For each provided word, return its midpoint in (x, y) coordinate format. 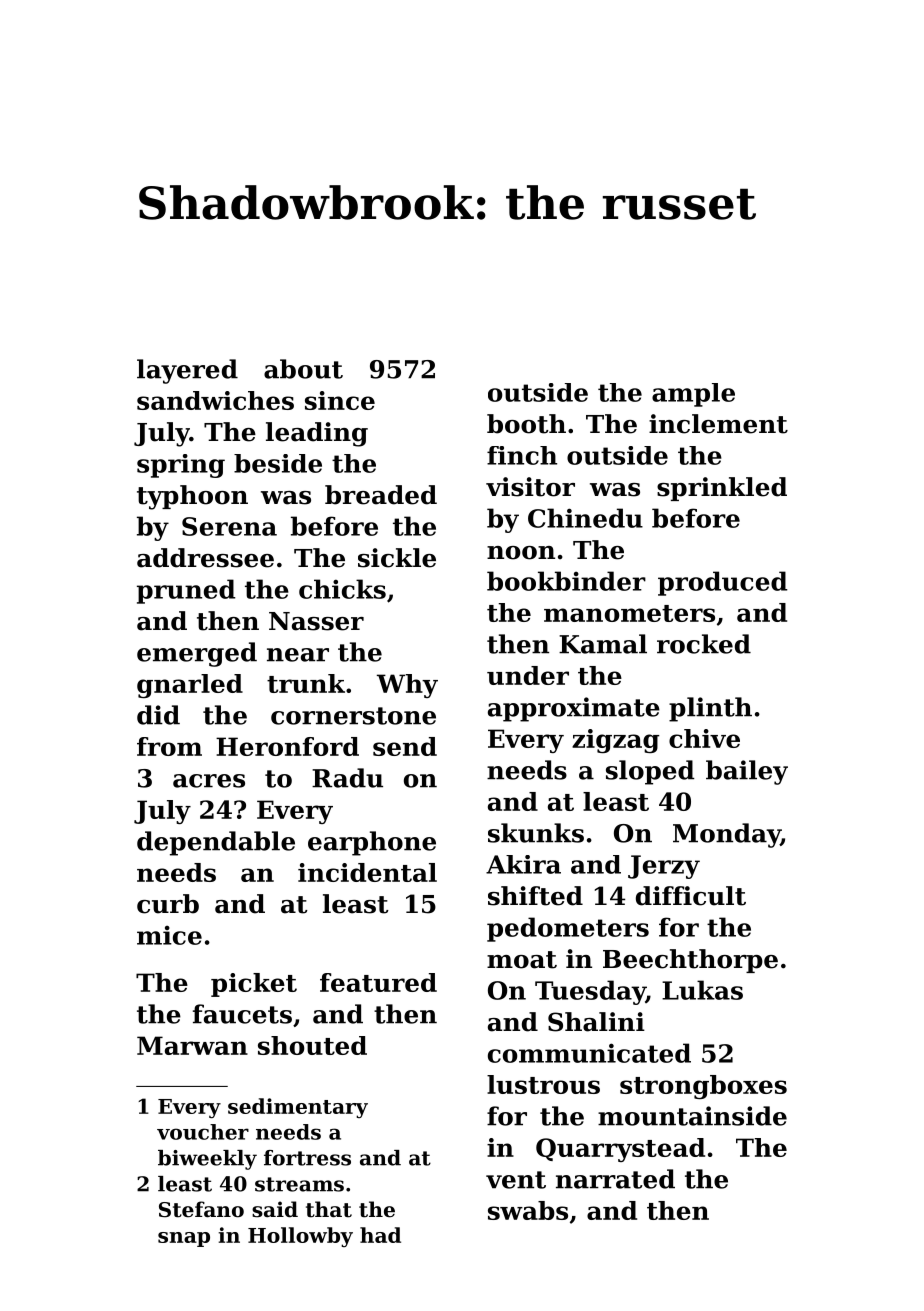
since (340, 400)
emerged (197, 654)
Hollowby (300, 1237)
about (303, 369)
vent (516, 1180)
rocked (704, 644)
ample (693, 395)
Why (407, 686)
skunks (536, 833)
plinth (710, 709)
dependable (216, 843)
